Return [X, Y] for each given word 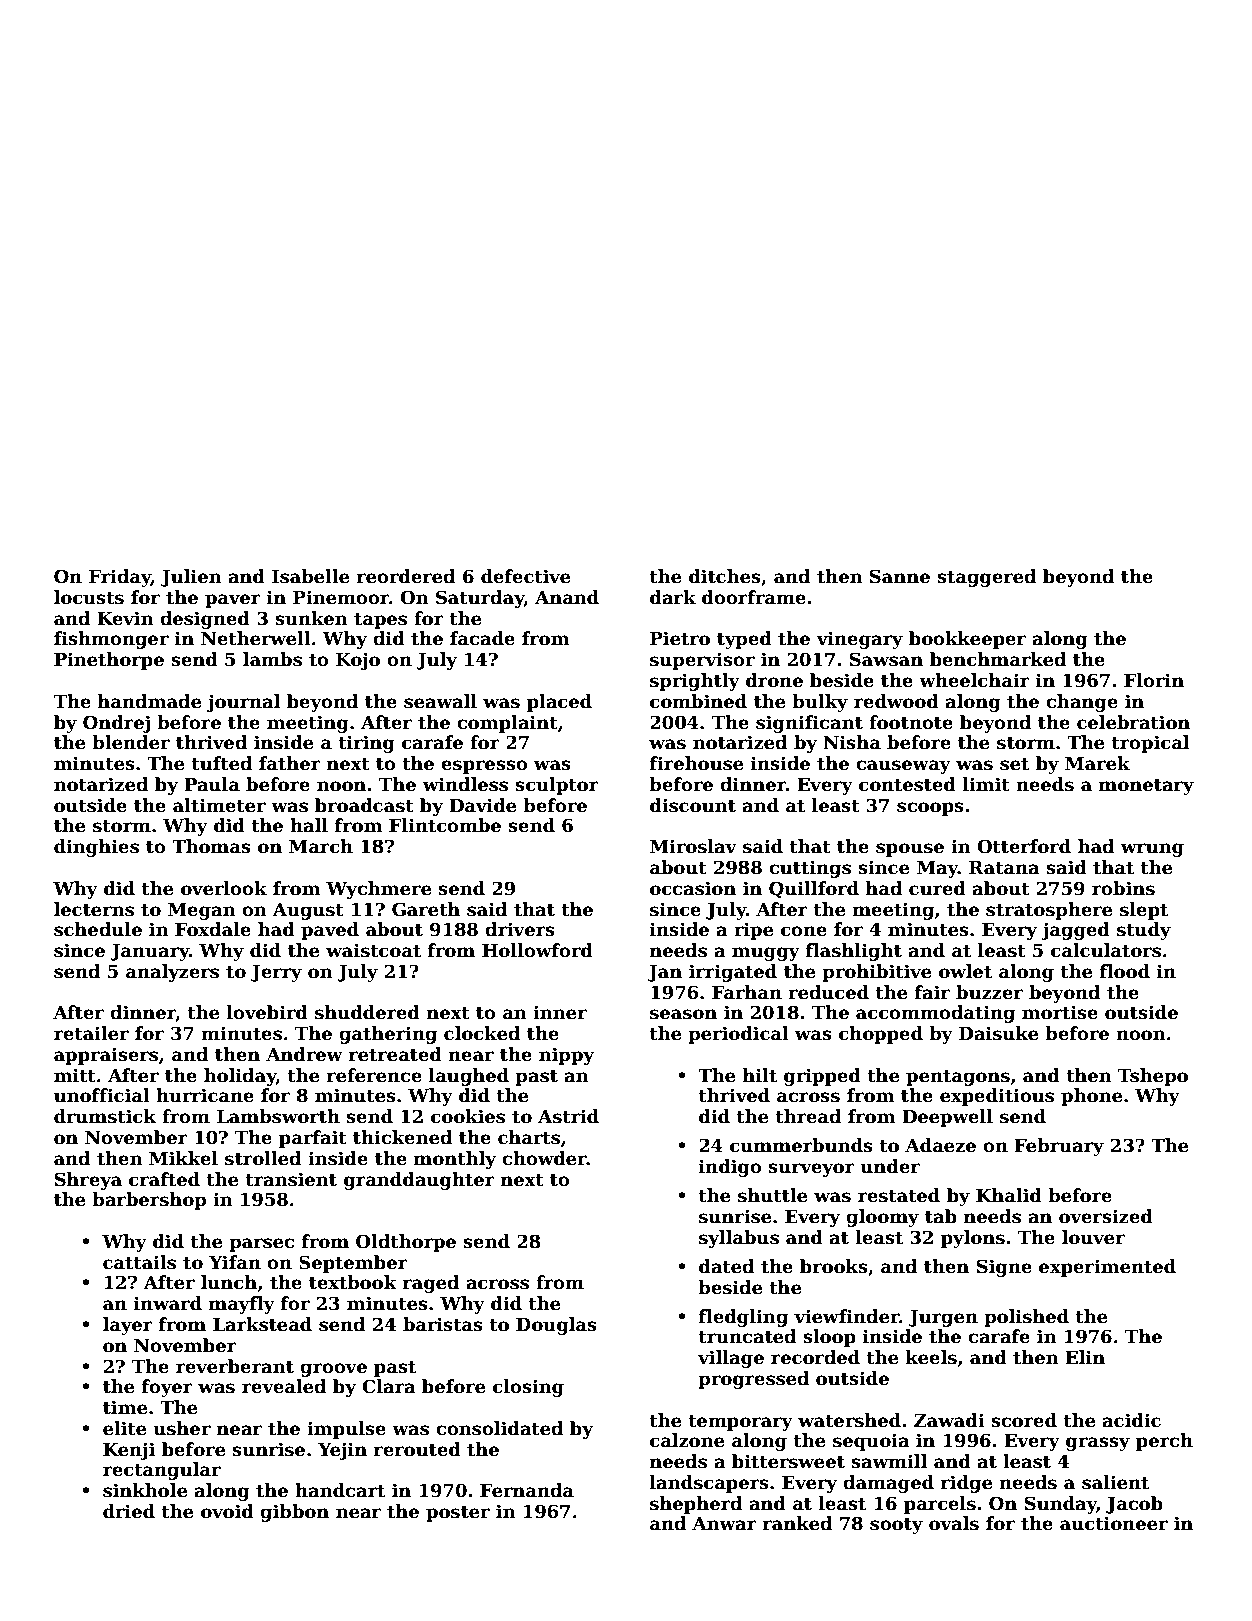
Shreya [88, 1181]
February [1059, 1147]
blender [131, 742]
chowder [544, 1158]
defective [525, 576]
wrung [1152, 850]
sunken [311, 618]
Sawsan [886, 659]
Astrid [568, 1116]
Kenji [129, 1451]
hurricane [205, 1095]
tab [941, 1216]
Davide [482, 805]
